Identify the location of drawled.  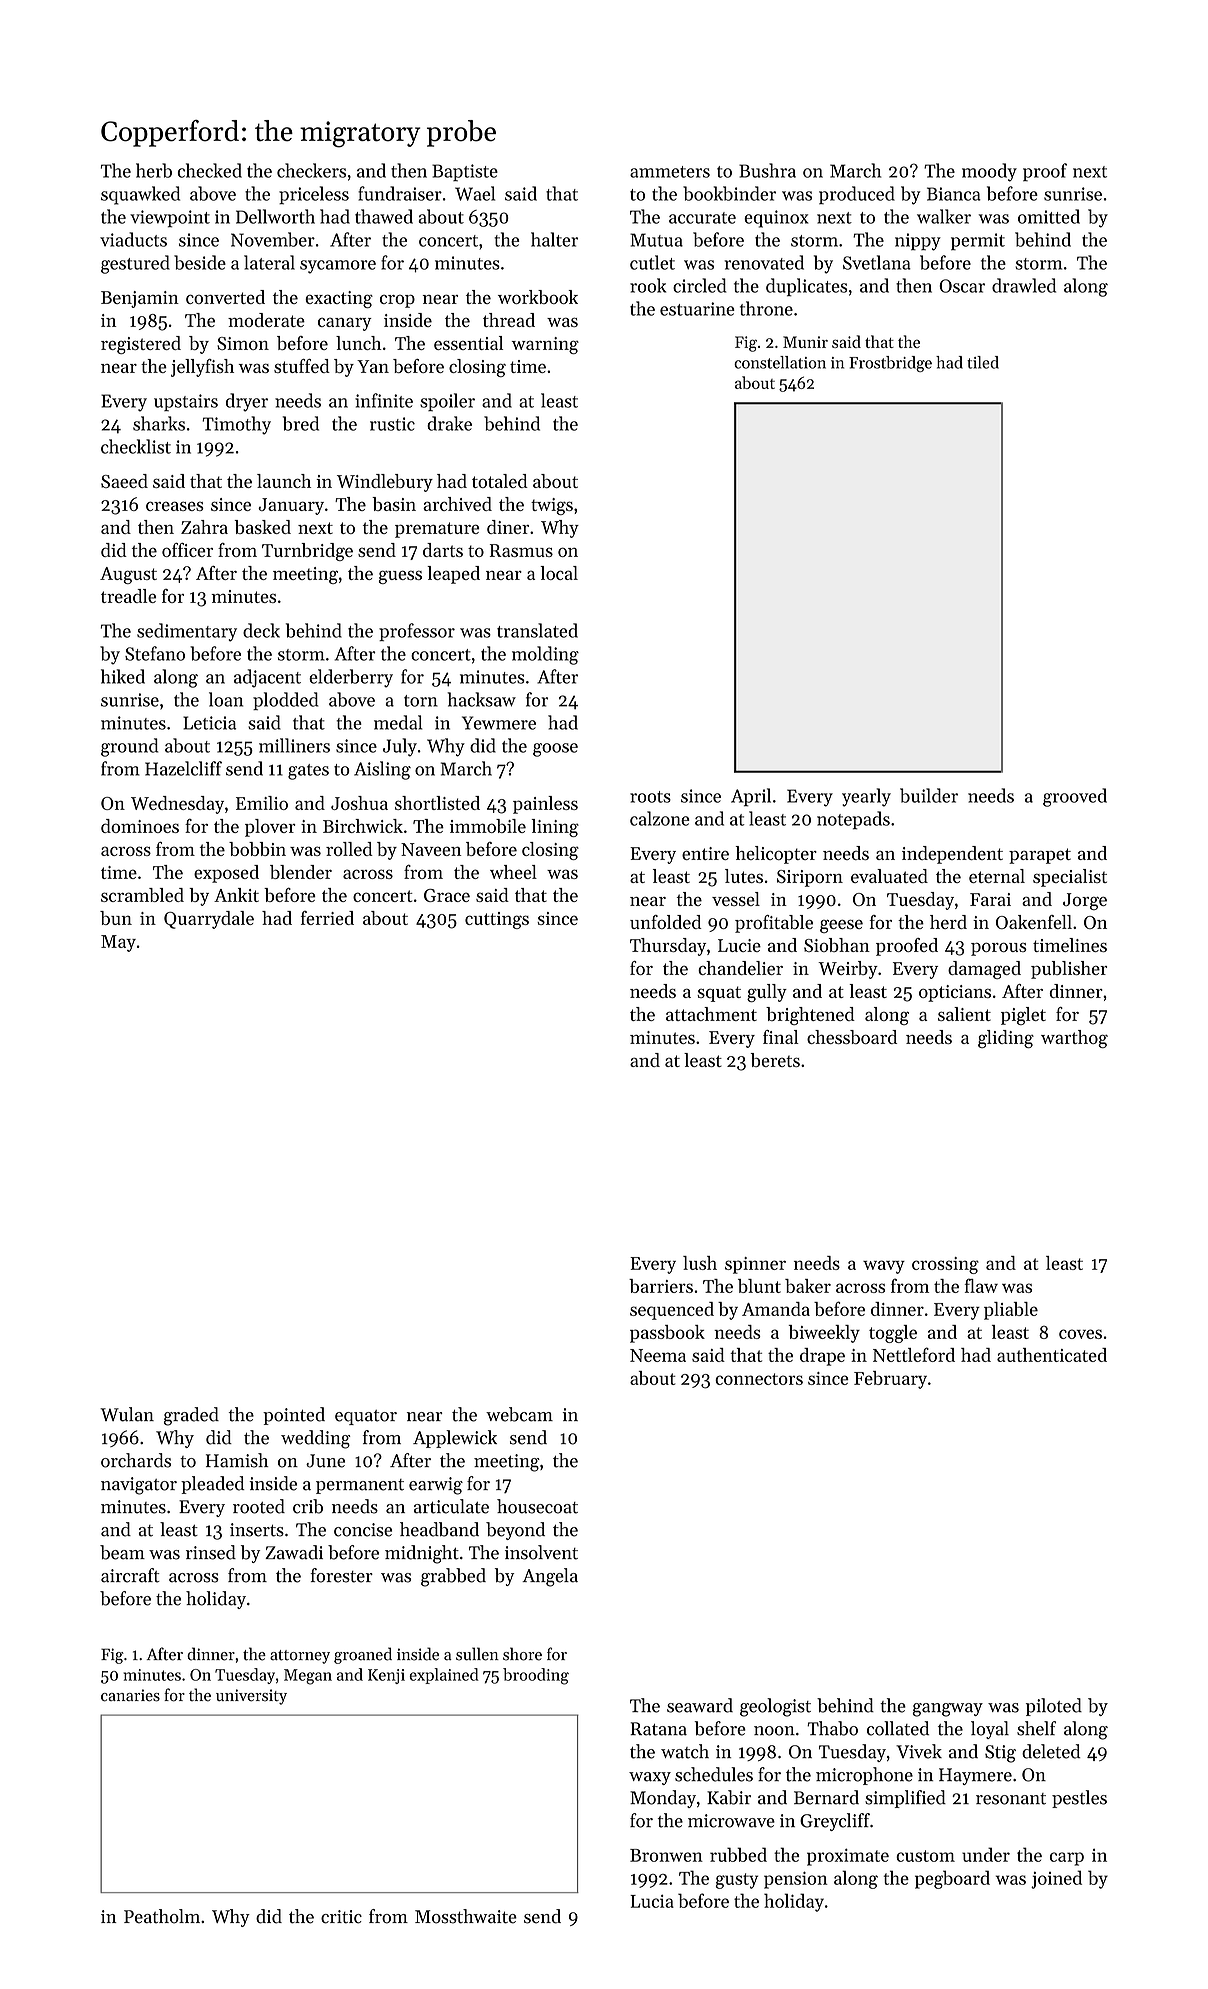
(1024, 285).
